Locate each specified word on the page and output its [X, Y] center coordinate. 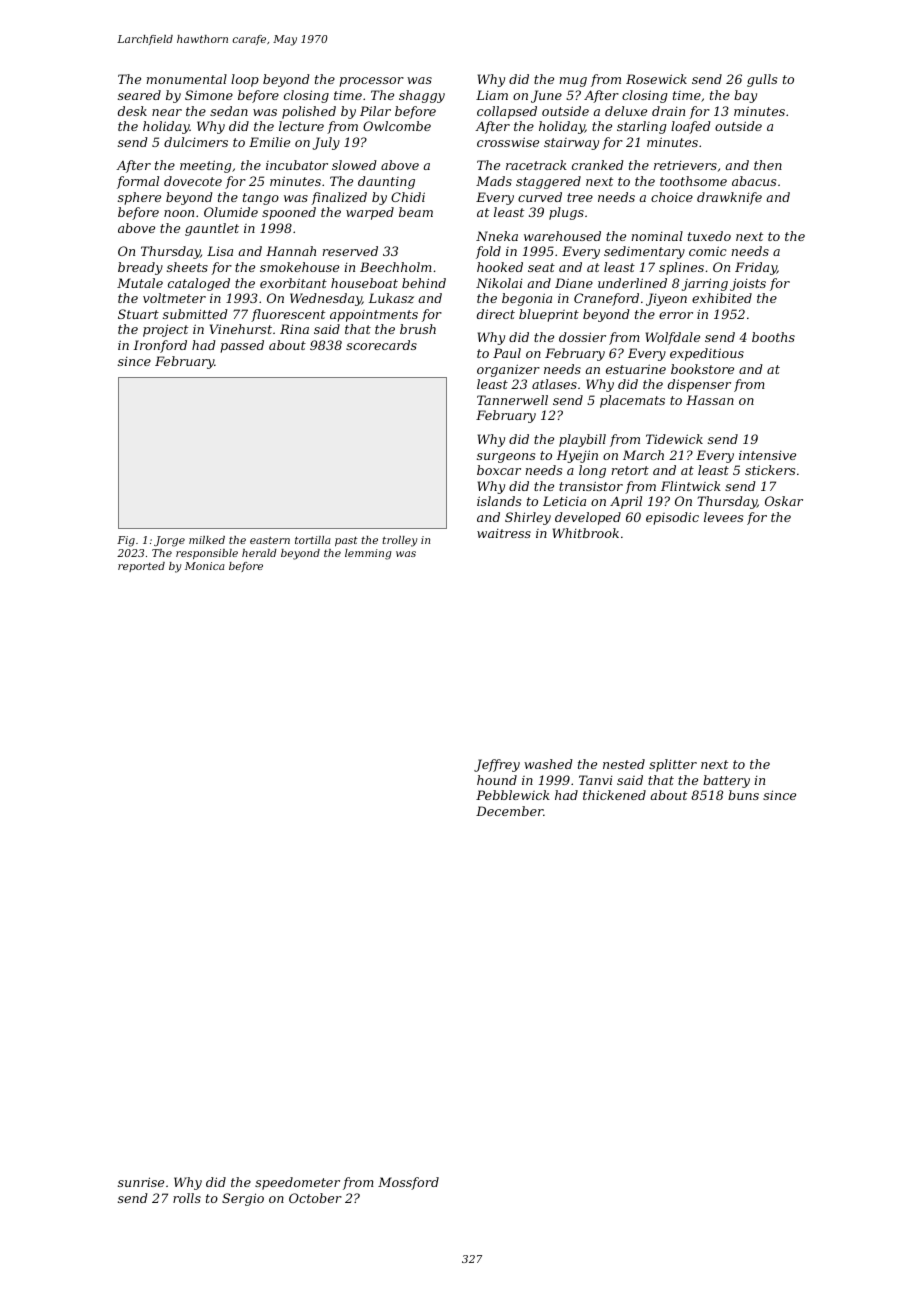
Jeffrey [497, 765]
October [315, 1198]
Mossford [408, 1183]
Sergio [243, 1199]
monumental [187, 79]
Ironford [160, 346]
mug [573, 82]
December [509, 811]
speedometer [297, 1183]
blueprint [549, 315]
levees [723, 517]
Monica [205, 566]
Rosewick [656, 79]
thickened [614, 795]
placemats [632, 401]
